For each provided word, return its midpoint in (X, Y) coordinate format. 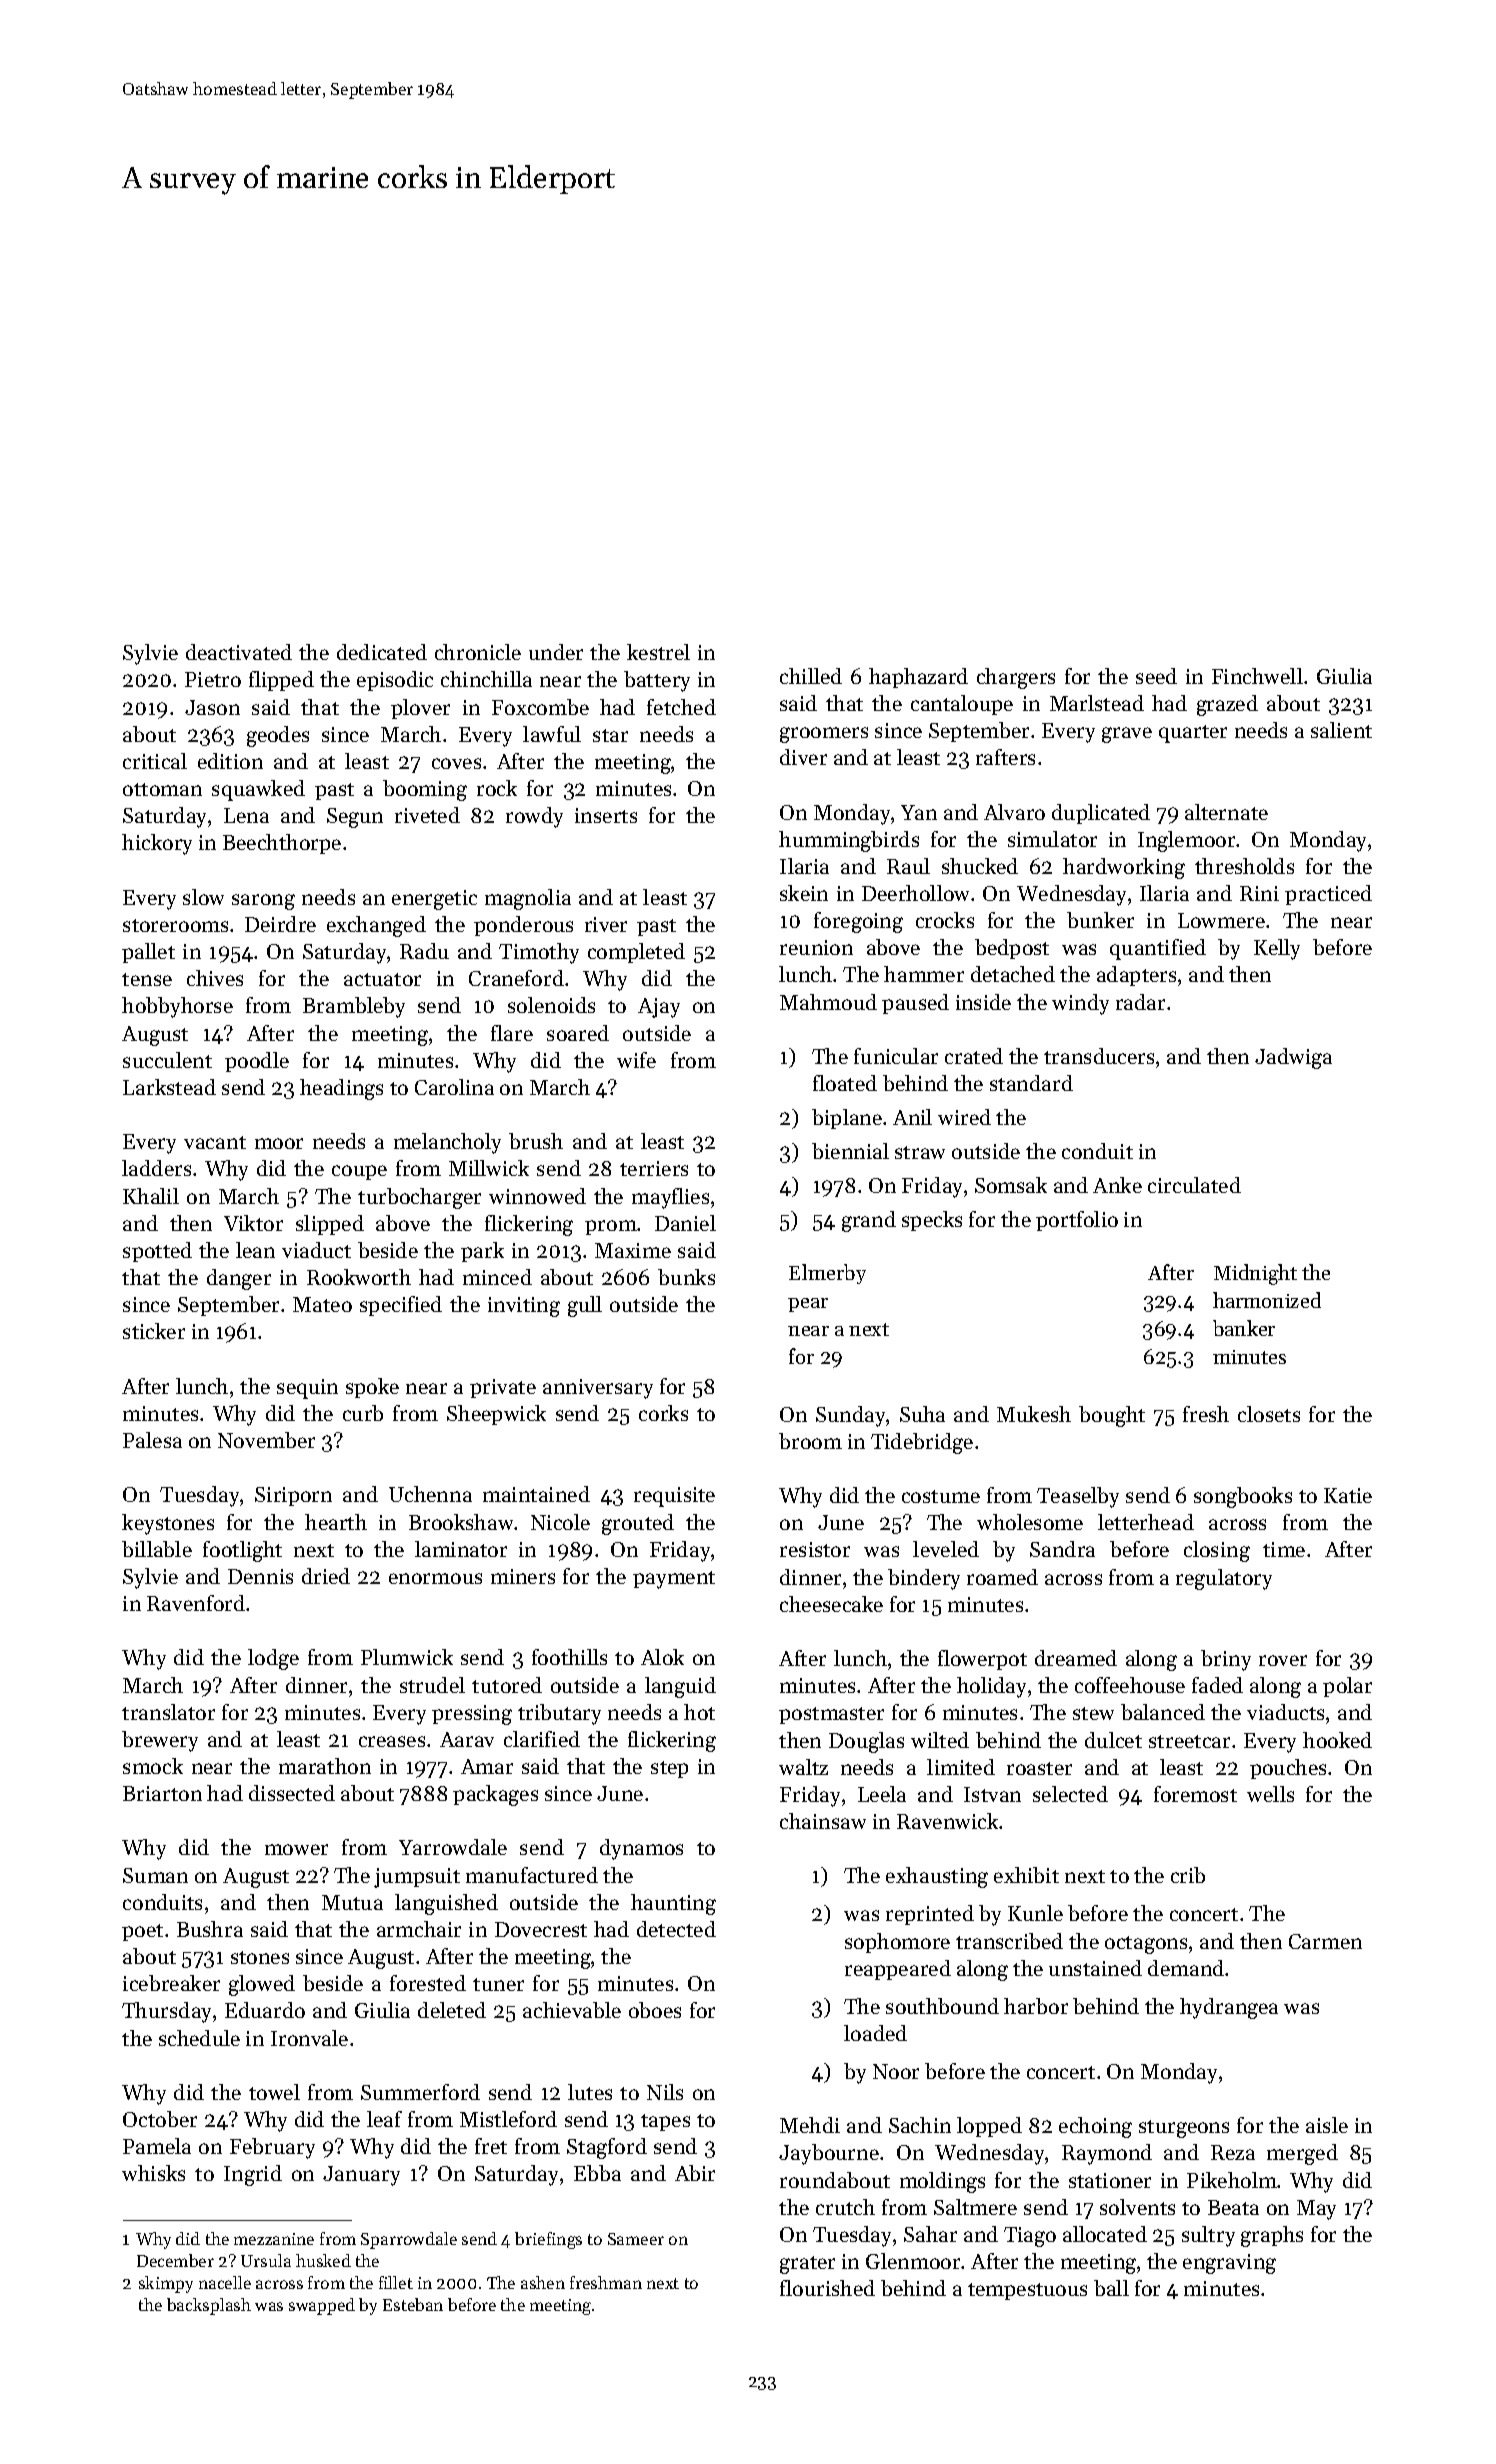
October (160, 2119)
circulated (1194, 1185)
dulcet (1113, 1740)
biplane (847, 1119)
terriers (654, 1168)
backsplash (209, 2306)
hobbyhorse (177, 1007)
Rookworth (359, 1277)
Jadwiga (1293, 1058)
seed (1156, 676)
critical (155, 761)
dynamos (641, 1849)
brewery (160, 1741)
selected (1070, 1794)
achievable (572, 2010)
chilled (811, 676)
